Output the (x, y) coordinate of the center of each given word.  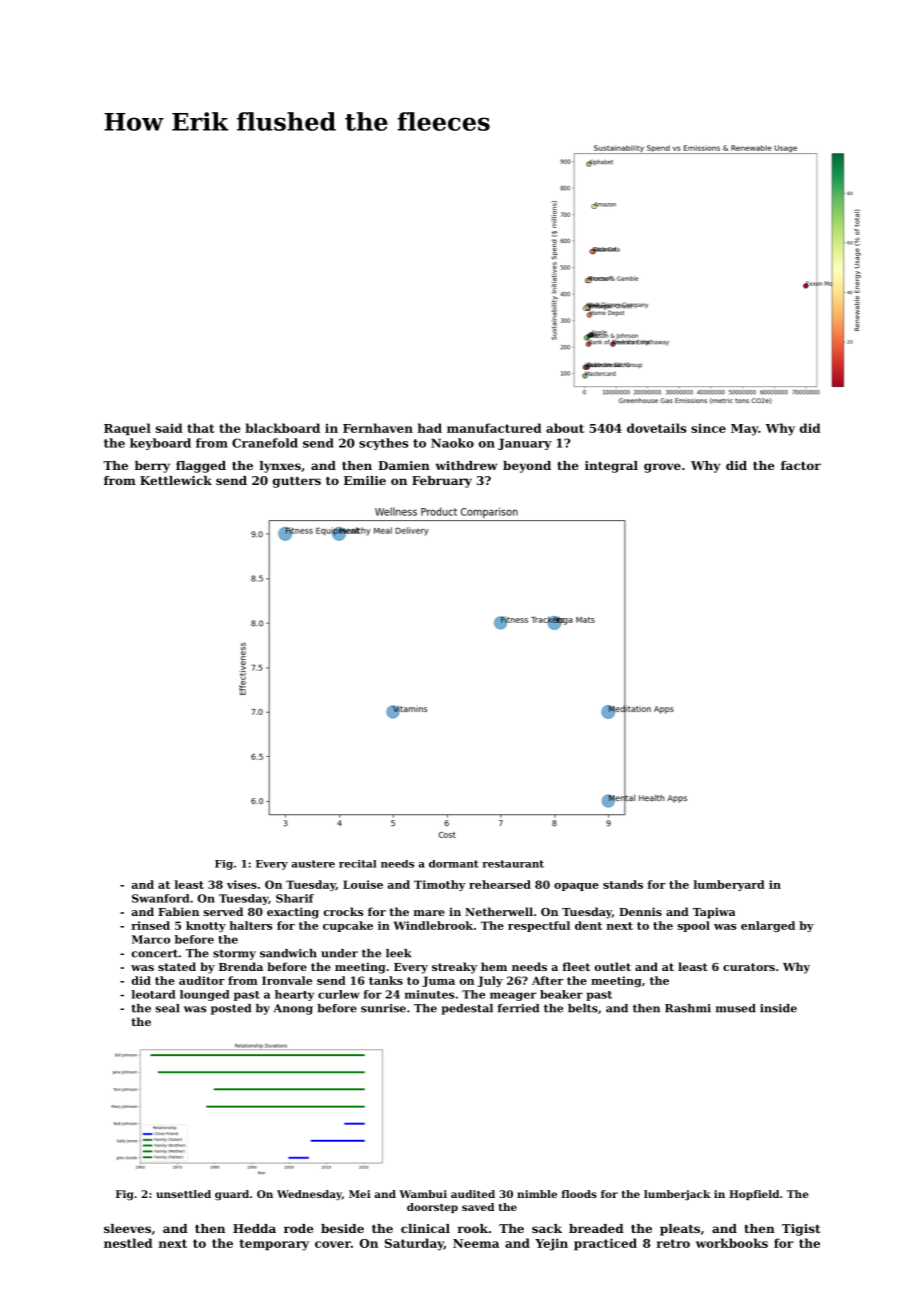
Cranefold (265, 443)
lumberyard (729, 885)
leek (398, 953)
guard (232, 1195)
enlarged (768, 926)
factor (801, 465)
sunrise (383, 1008)
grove (662, 468)
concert (154, 953)
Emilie (365, 480)
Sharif (295, 898)
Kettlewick (176, 480)
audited (473, 1194)
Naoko (452, 443)
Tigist (801, 1230)
